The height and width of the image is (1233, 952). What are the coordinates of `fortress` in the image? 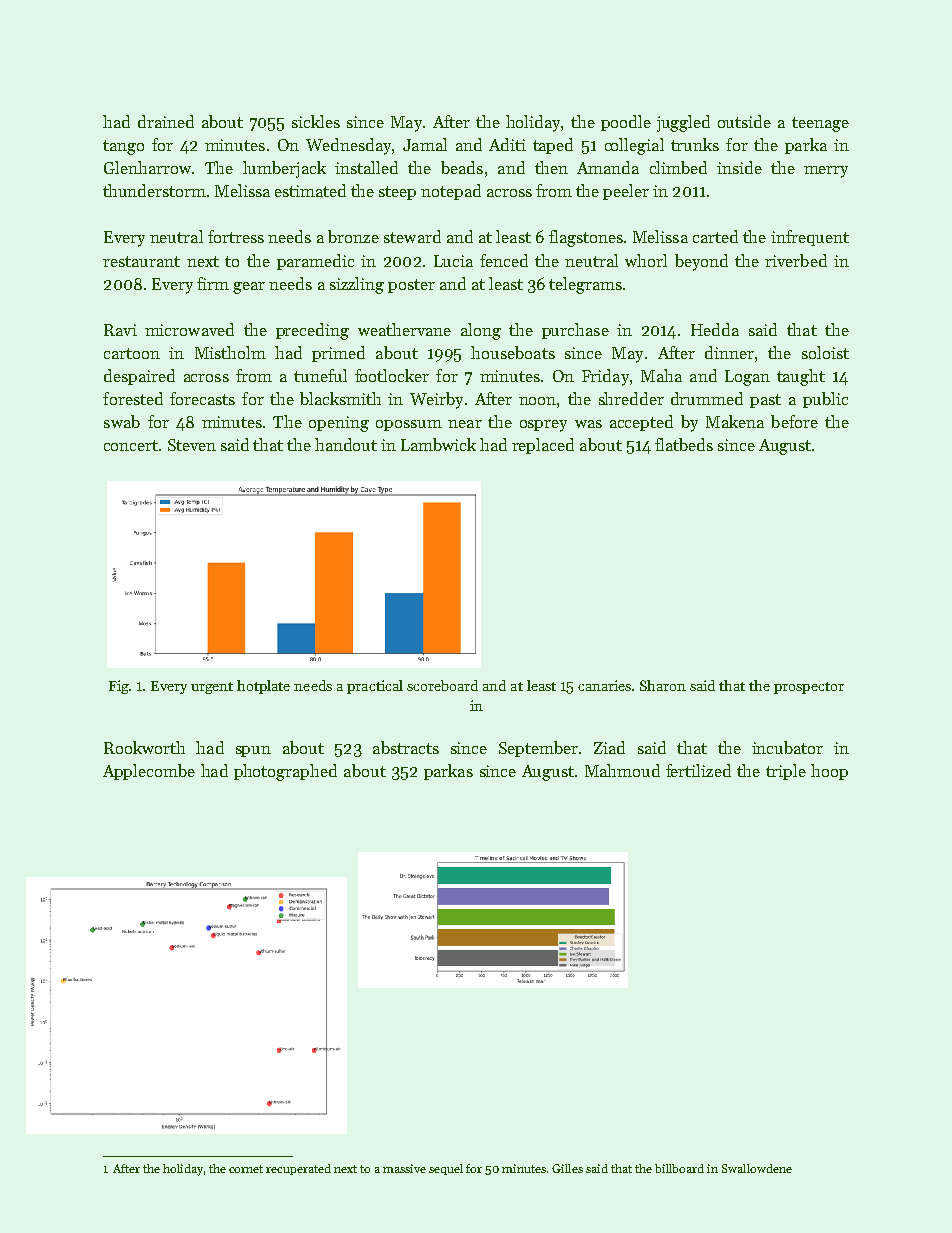 It's located at (236, 236).
